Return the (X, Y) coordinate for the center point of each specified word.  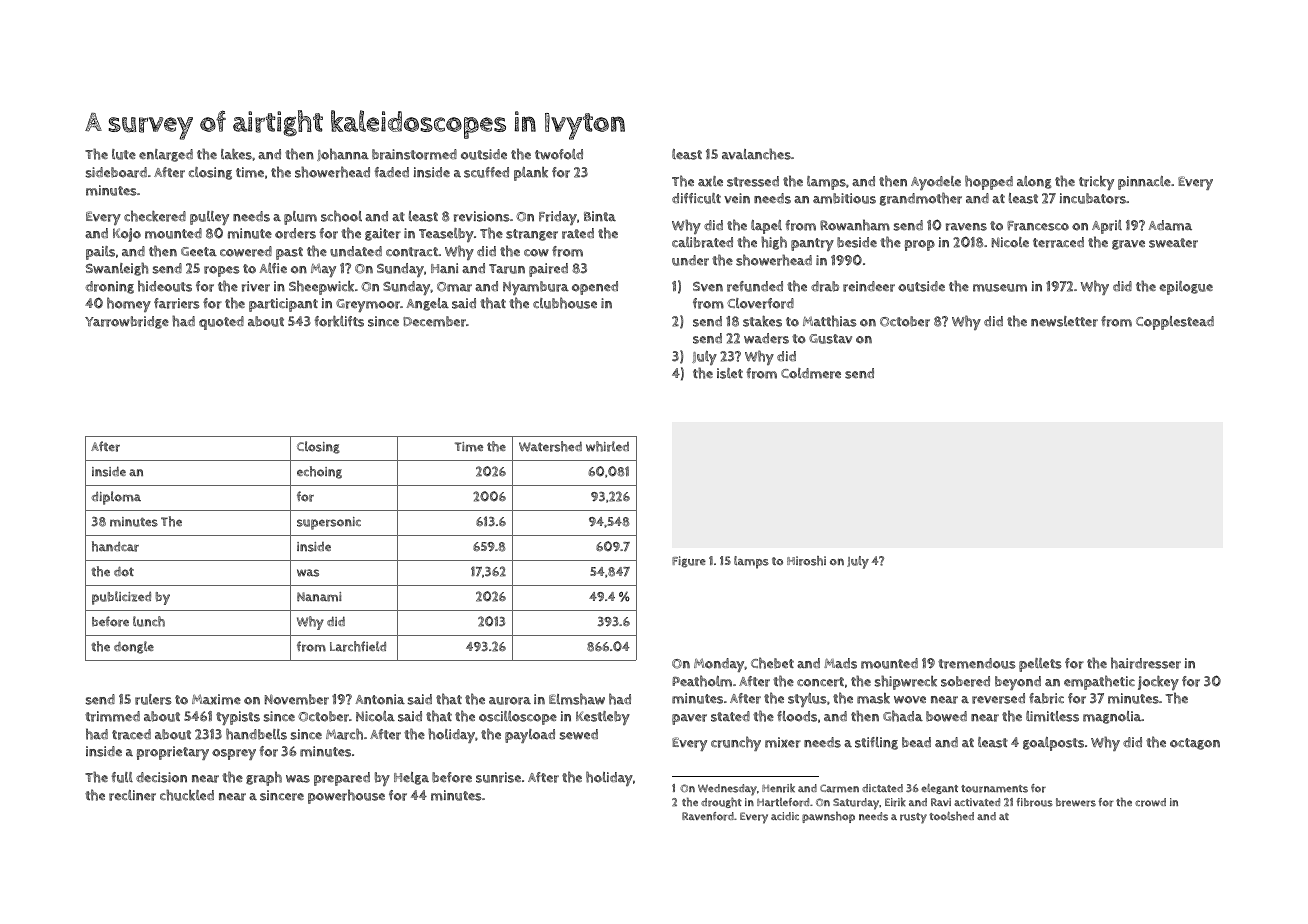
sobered (965, 681)
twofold (559, 154)
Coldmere (811, 373)
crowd (1150, 802)
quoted (221, 323)
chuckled (187, 795)
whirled (607, 446)
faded (391, 172)
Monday (719, 665)
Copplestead (1175, 323)
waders (766, 338)
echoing (319, 472)
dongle (134, 647)
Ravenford (708, 816)
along (1034, 182)
